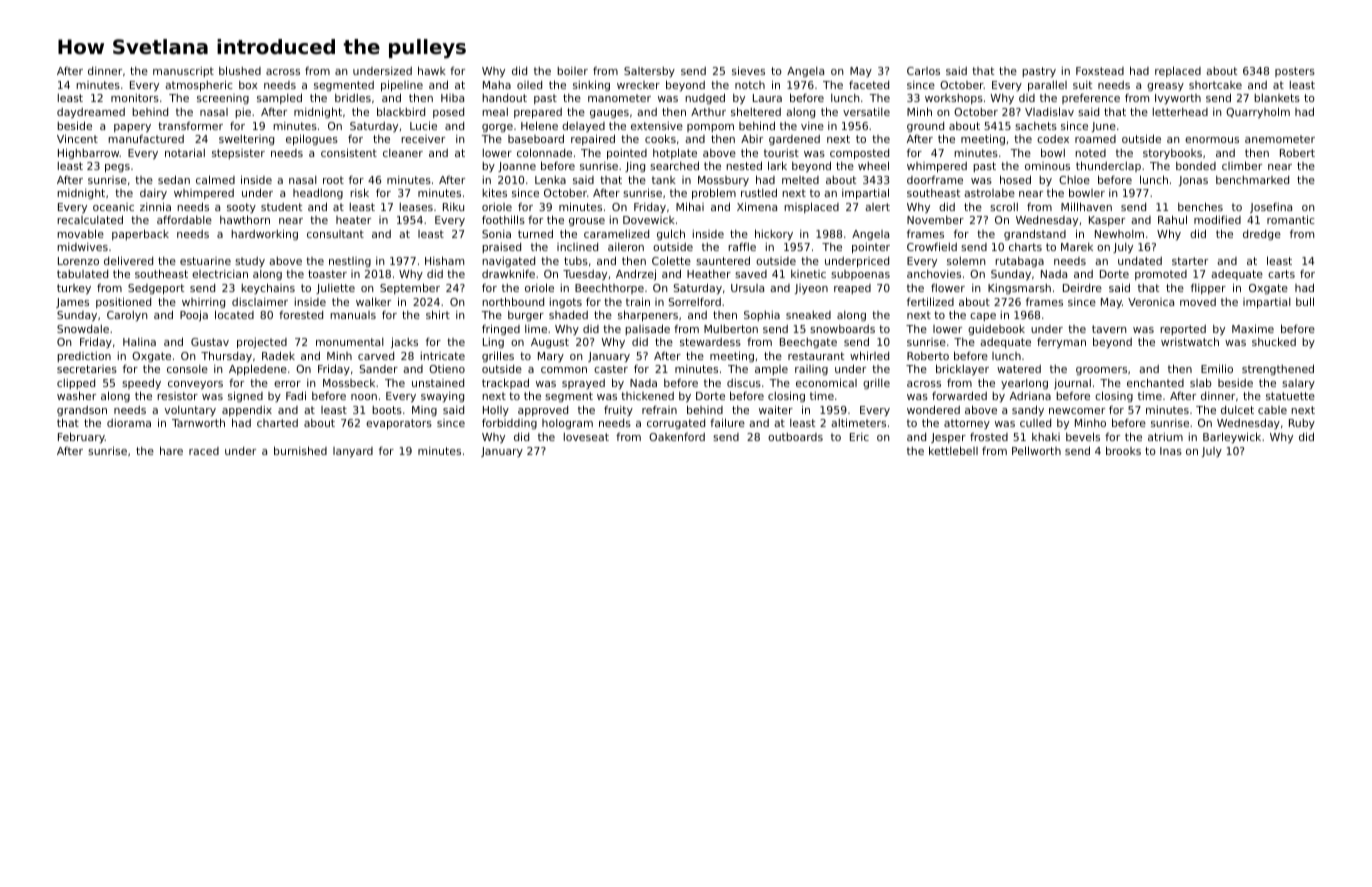  Describe the element at coordinates (210, 342) in the document. I see `Gustav` at that location.
